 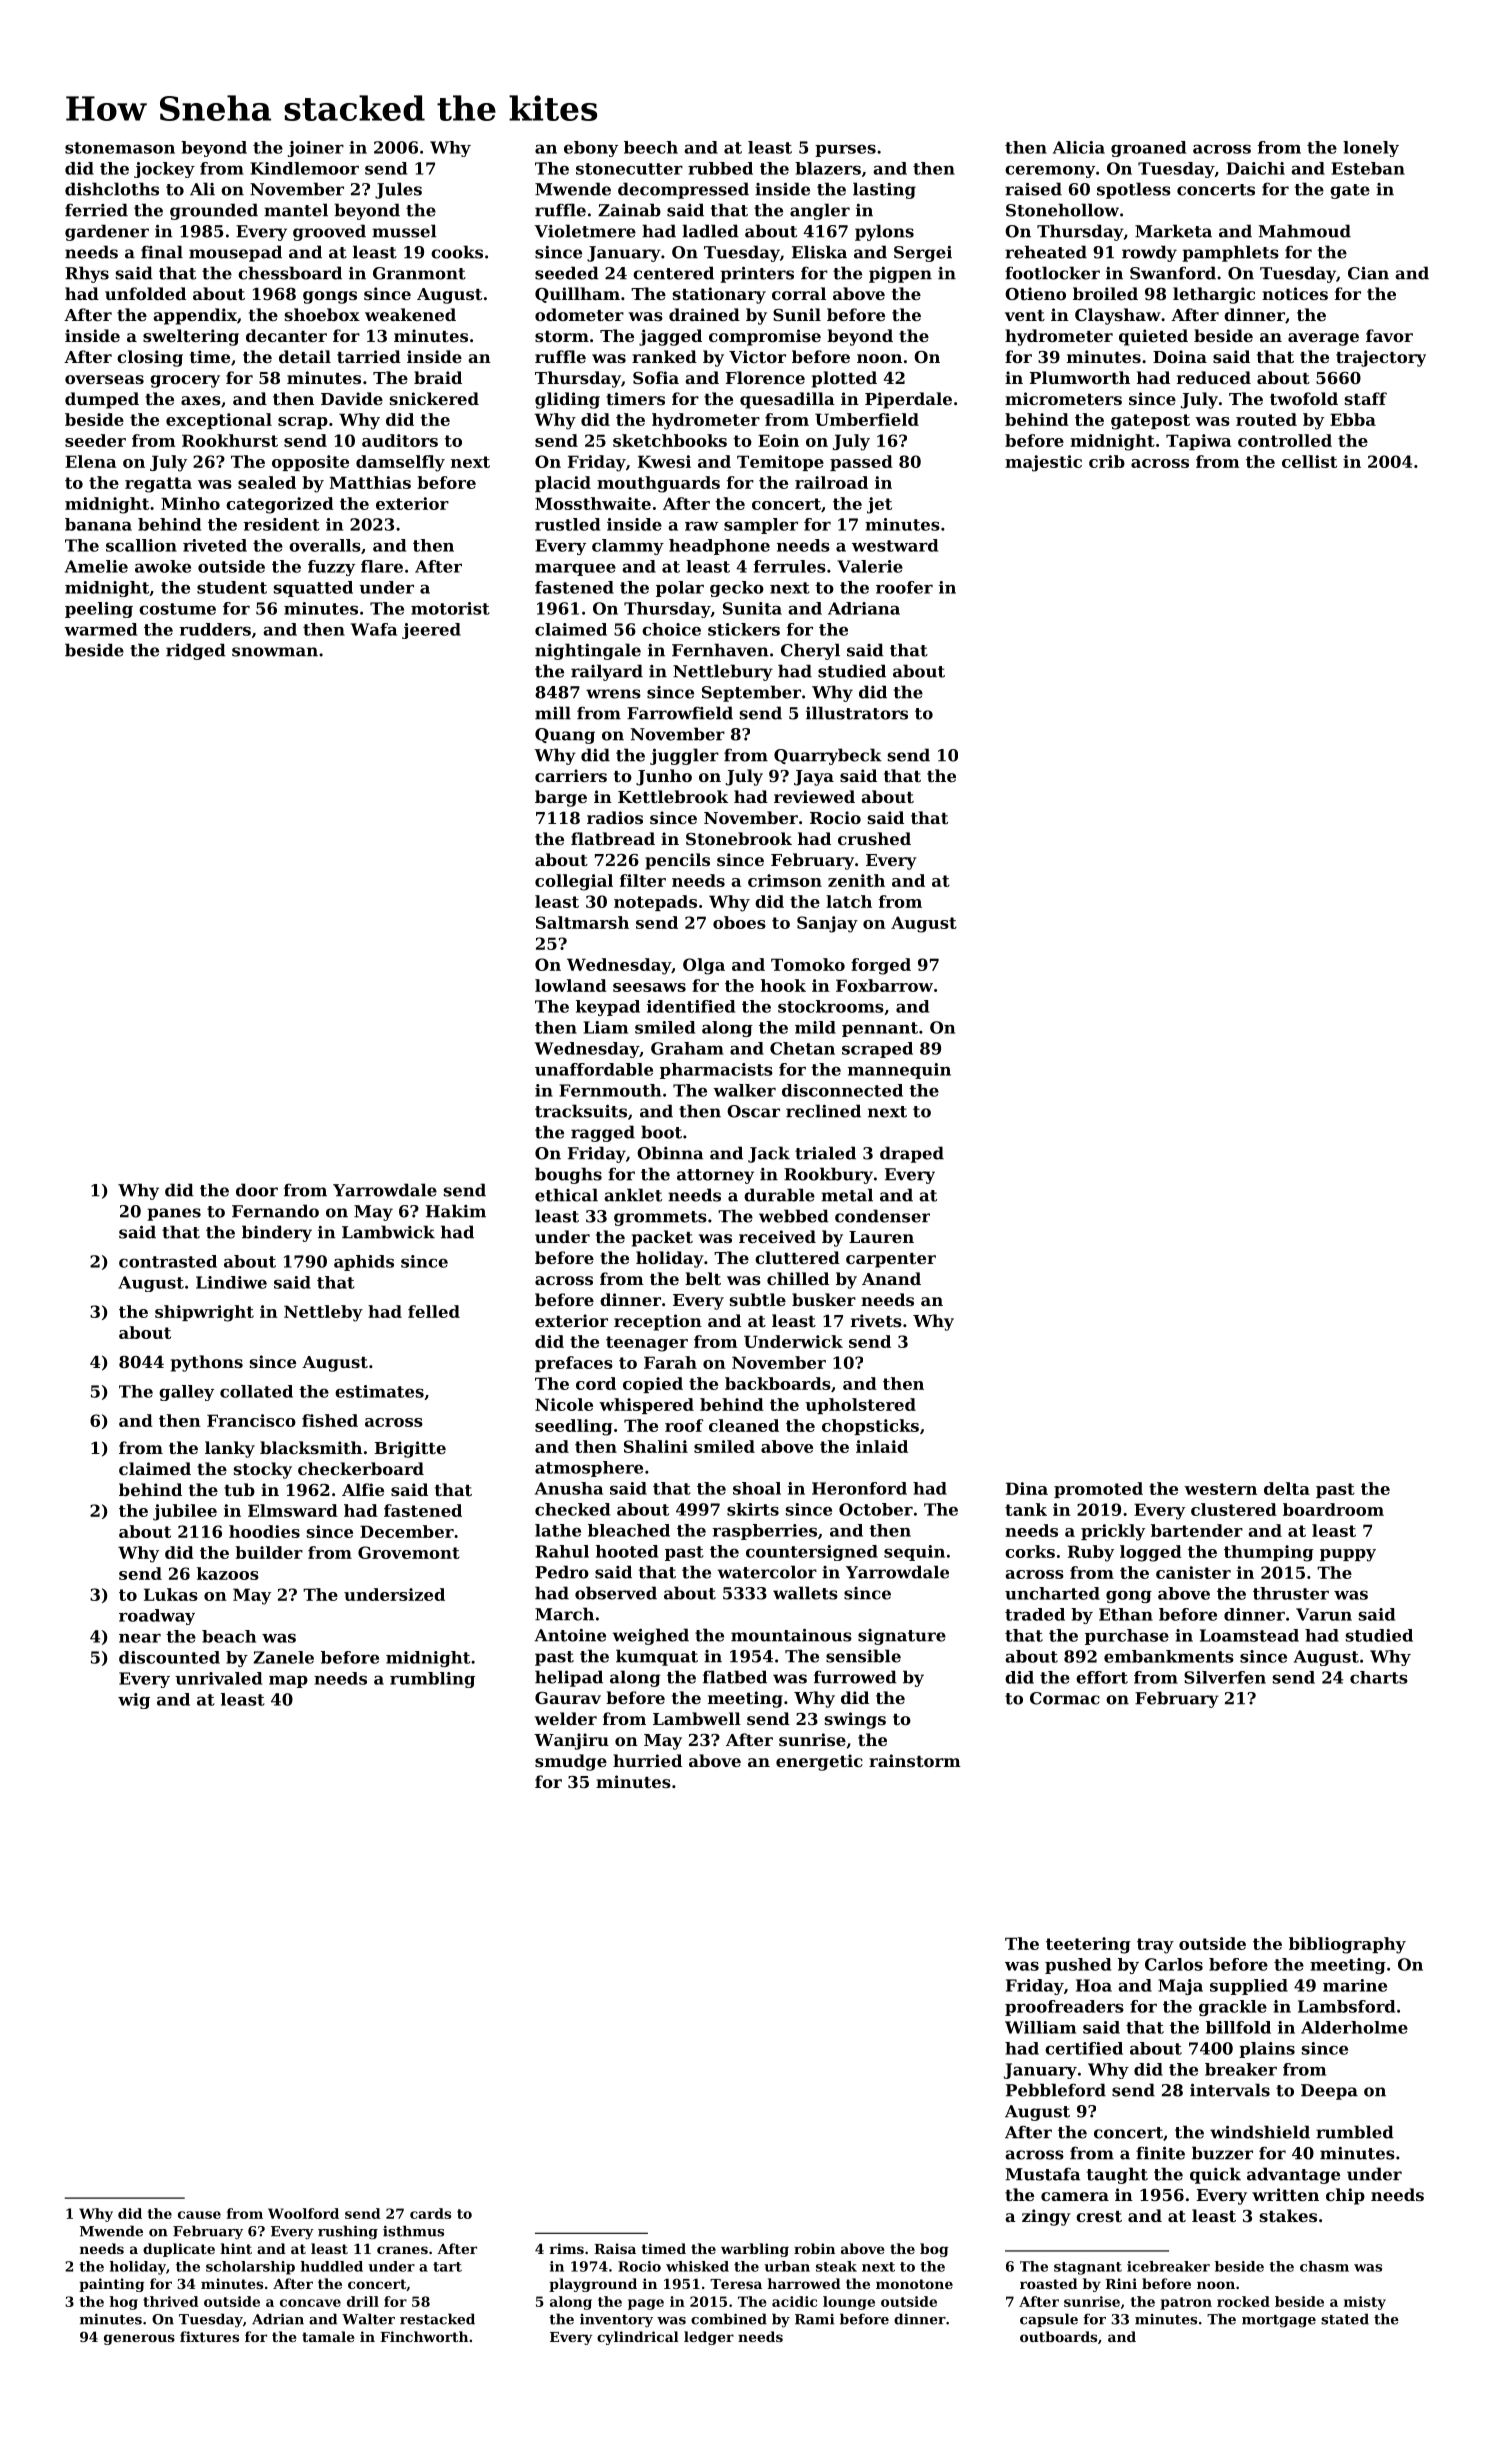 What do you see at coordinates (1309, 461) in the image?
I see `cellist` at bounding box center [1309, 461].
